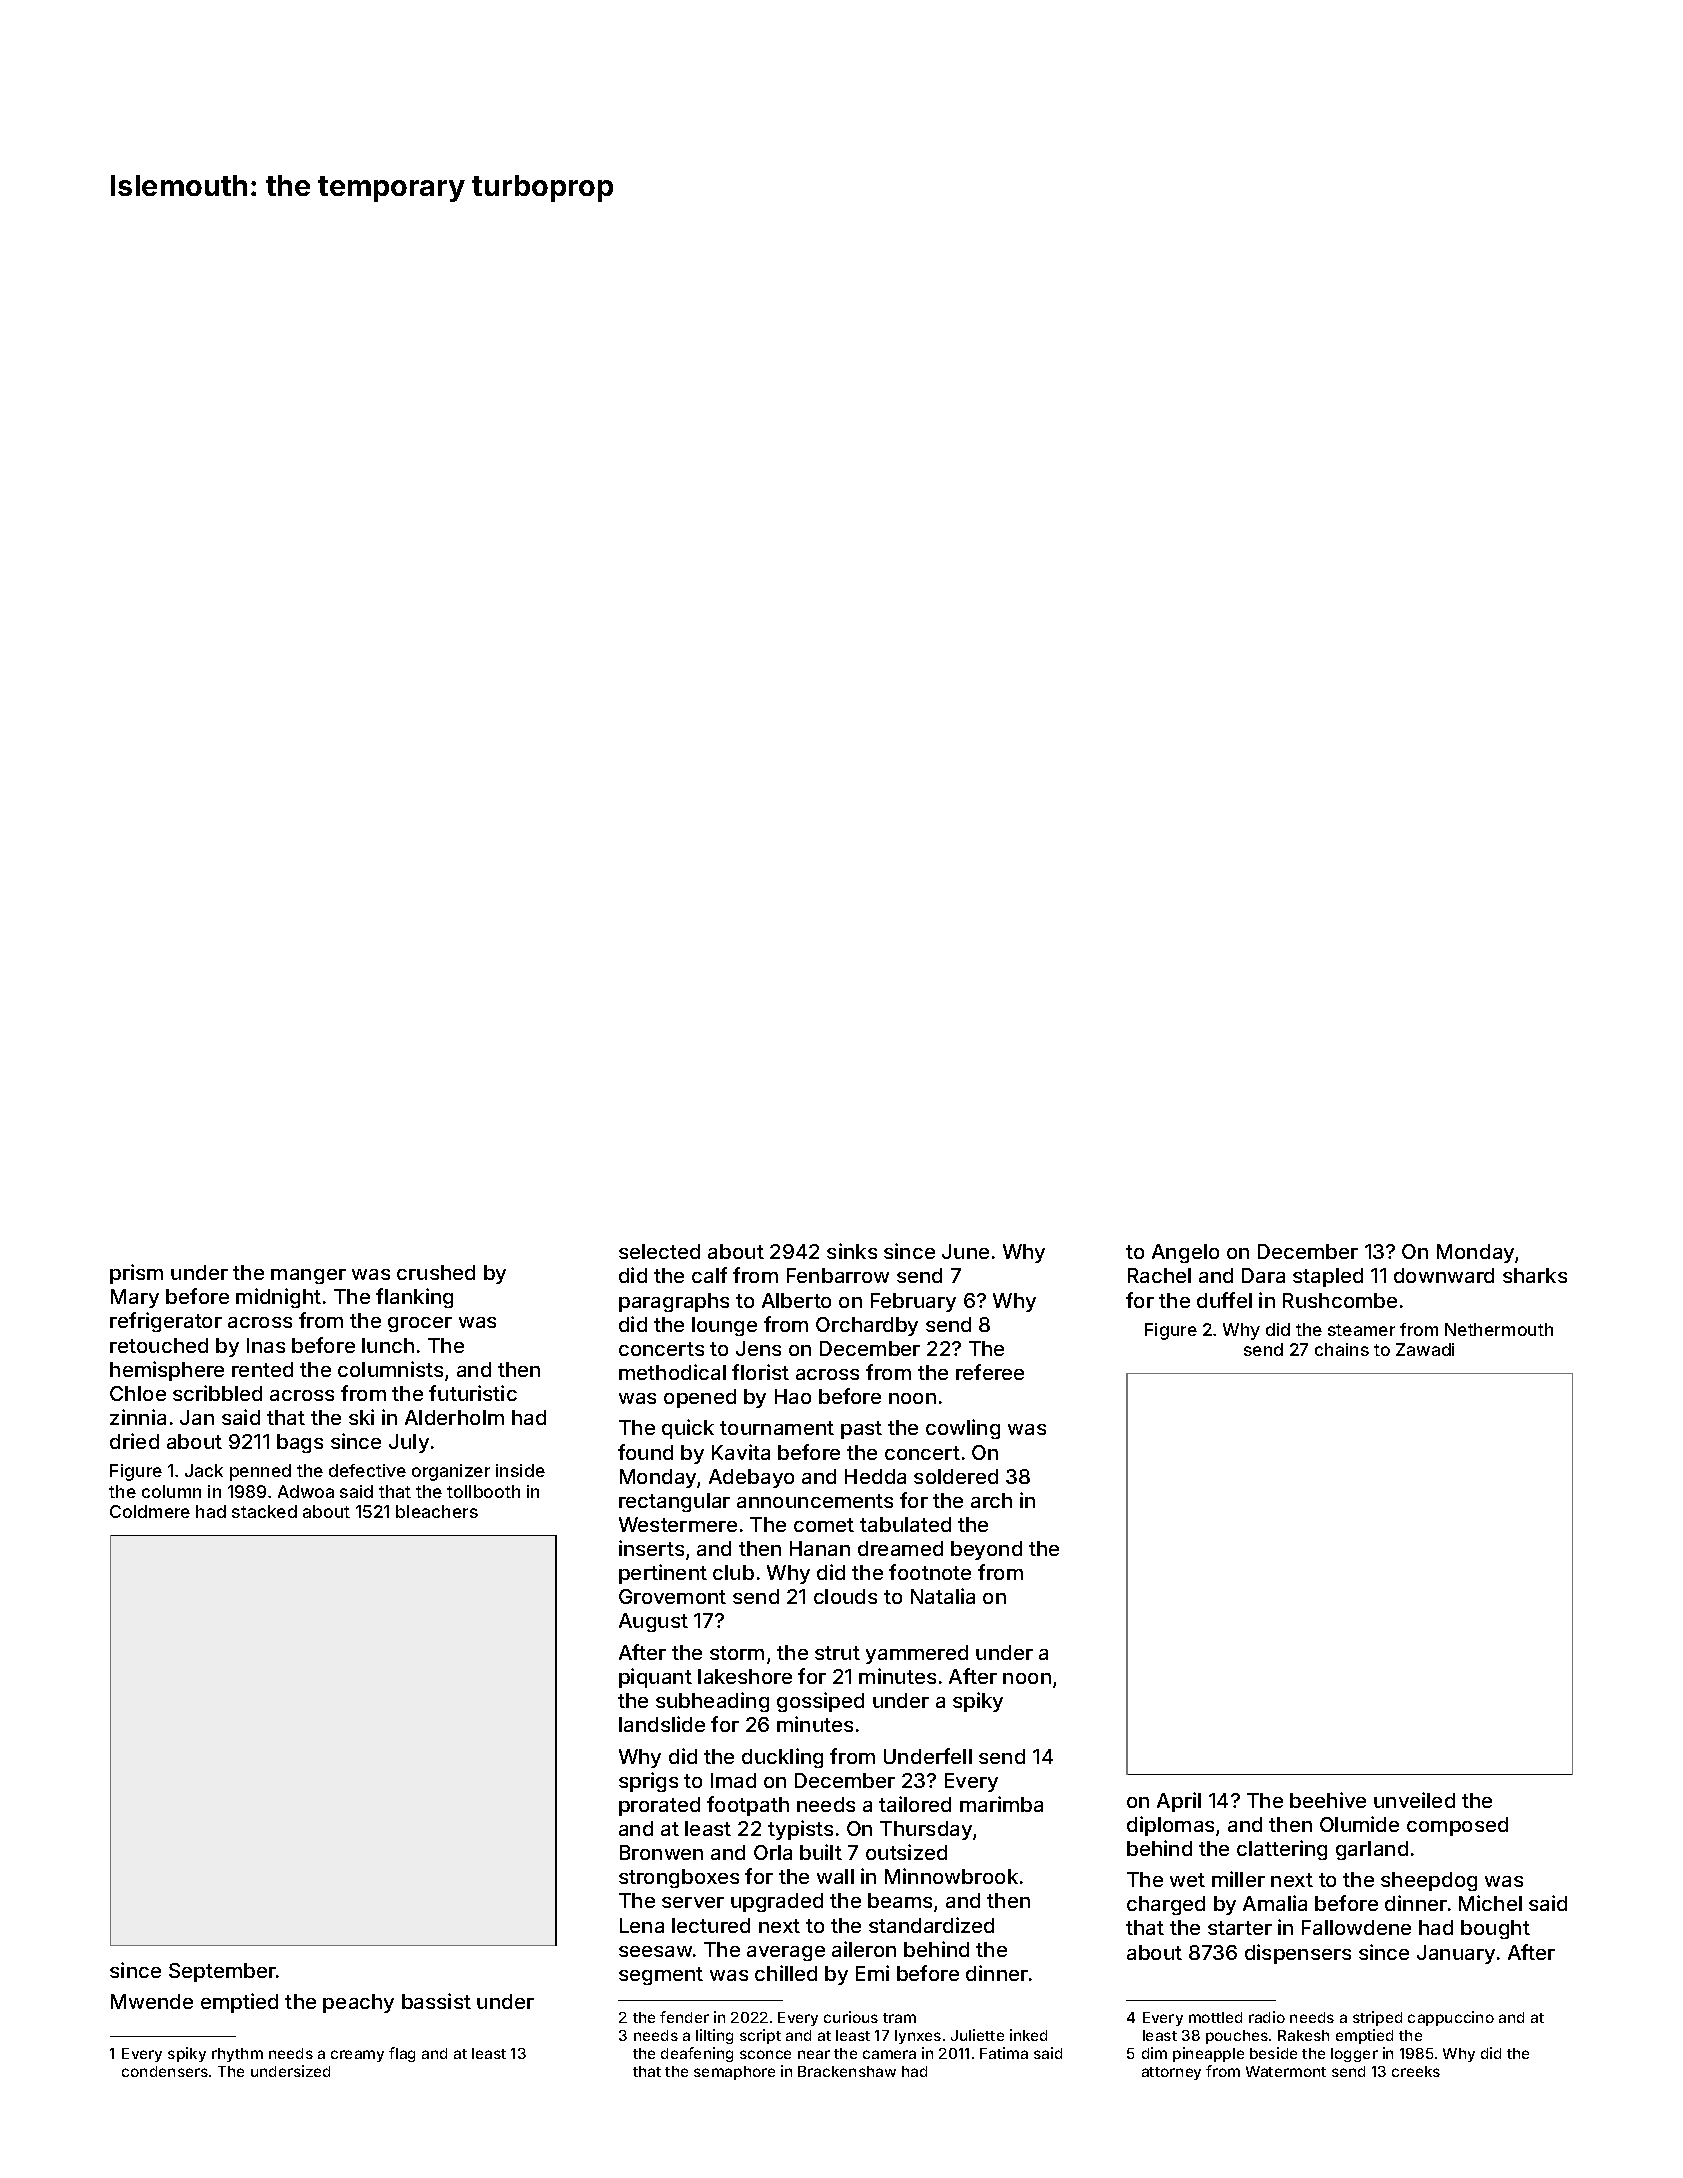 The image size is (1683, 2178). I want to click on April, so click(1179, 1802).
